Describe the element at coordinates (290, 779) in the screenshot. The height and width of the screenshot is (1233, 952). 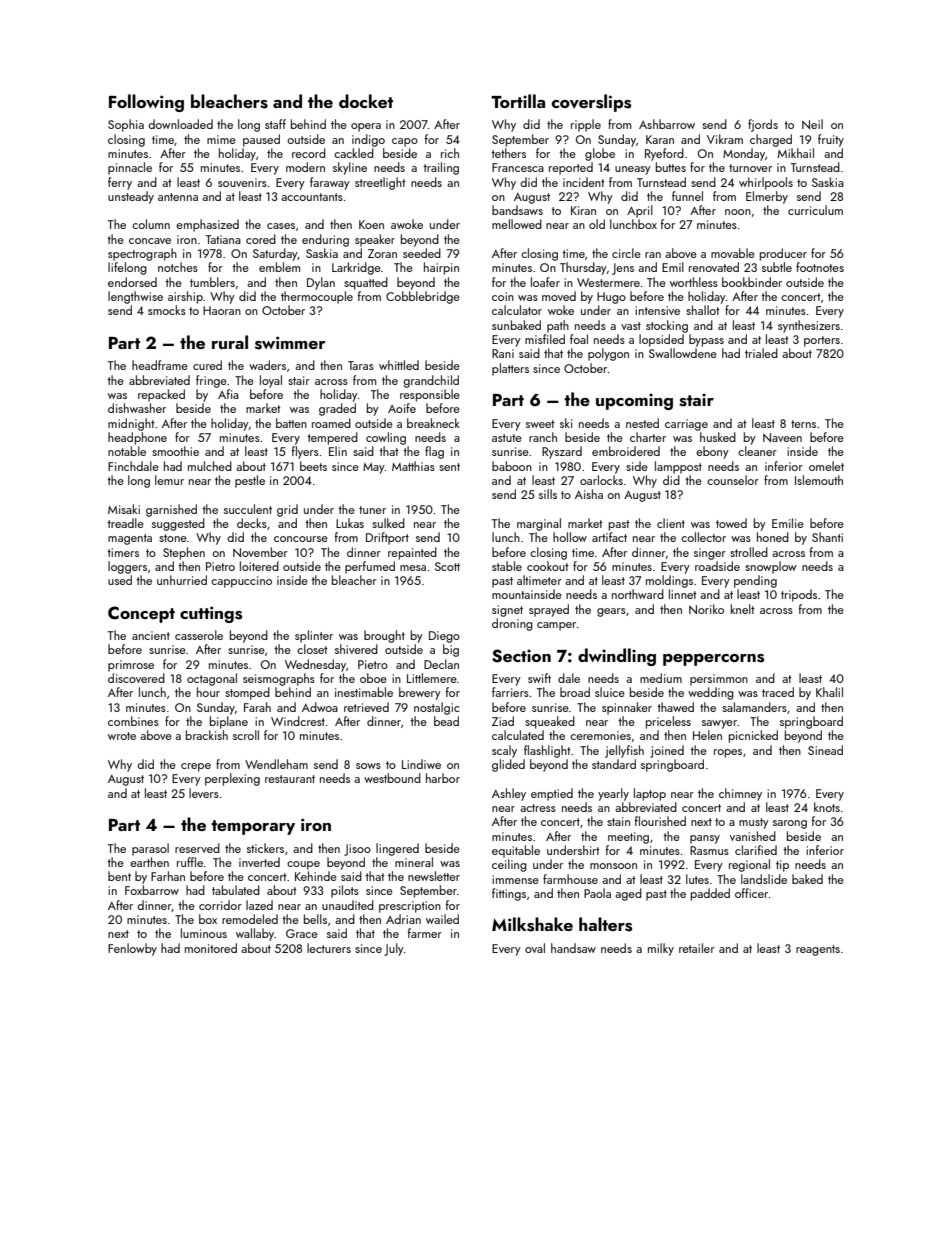
I see `restaurant` at that location.
